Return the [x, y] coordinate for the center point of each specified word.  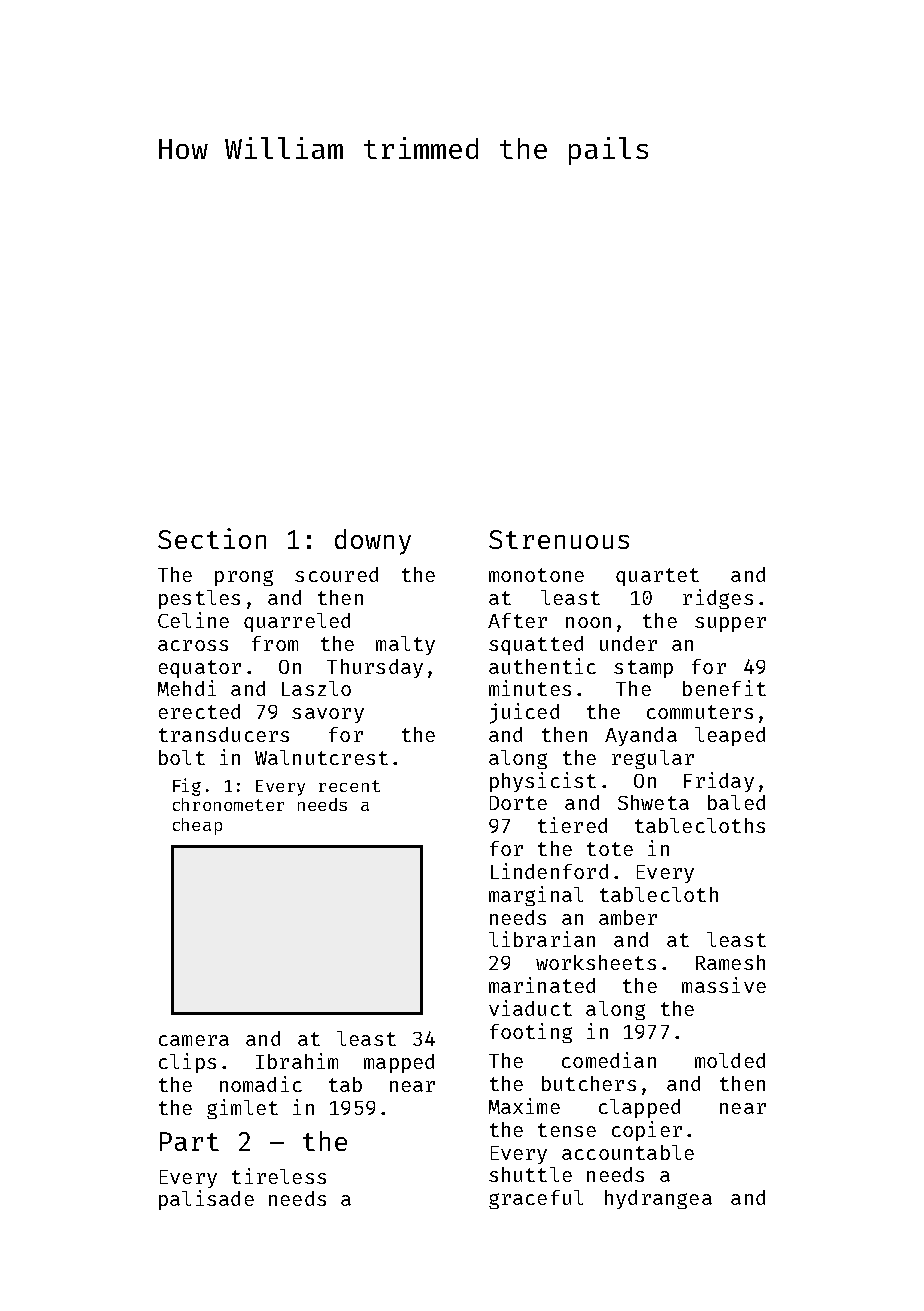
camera [194, 1040]
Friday [719, 782]
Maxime [524, 1106]
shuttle [530, 1174]
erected [199, 711]
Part [189, 1141]
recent [349, 786]
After [517, 620]
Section [212, 538]
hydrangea [658, 1199]
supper [730, 624]
